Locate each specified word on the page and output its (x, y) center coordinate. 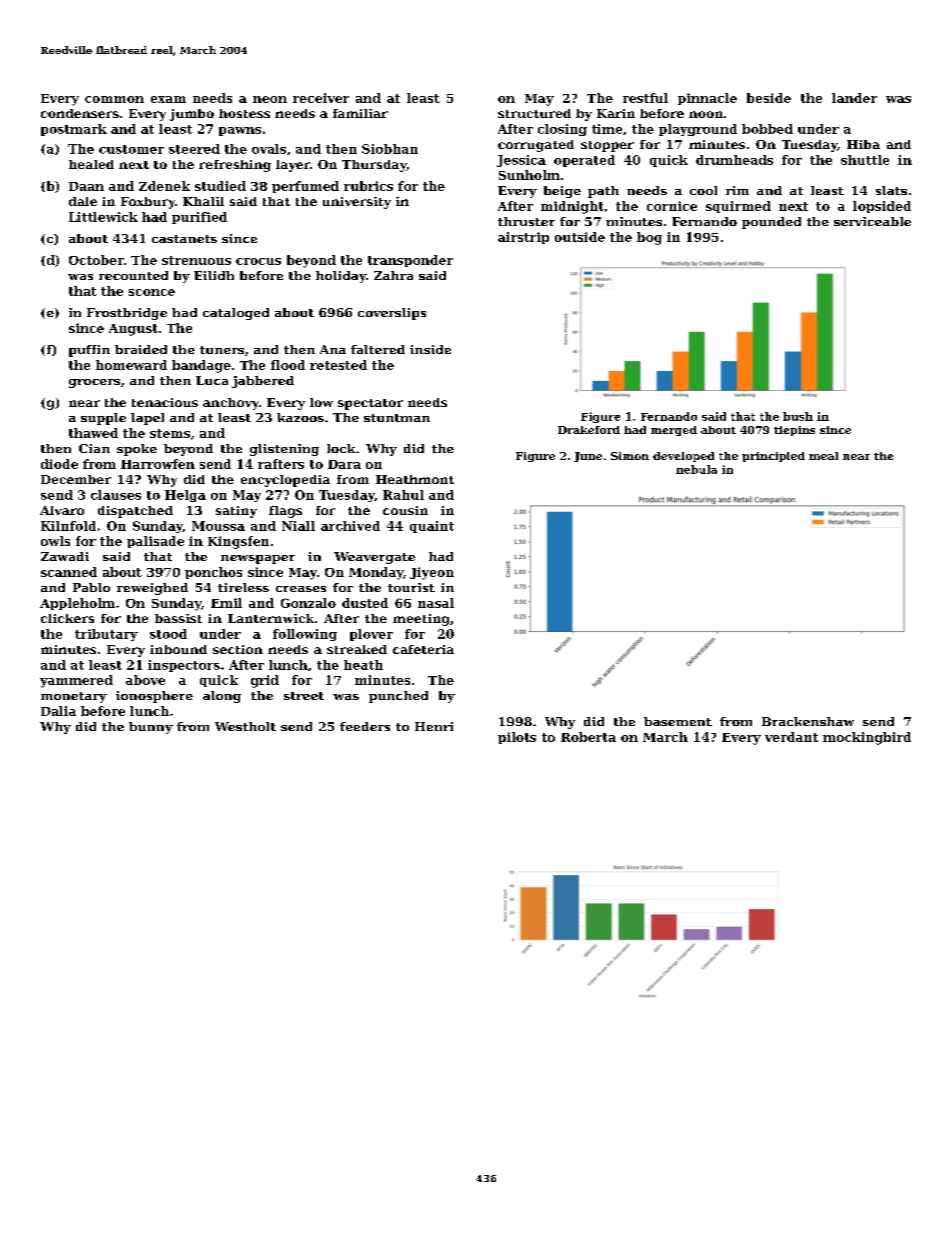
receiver (321, 98)
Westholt (245, 726)
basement (678, 721)
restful (645, 98)
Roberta (588, 737)
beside (769, 98)
